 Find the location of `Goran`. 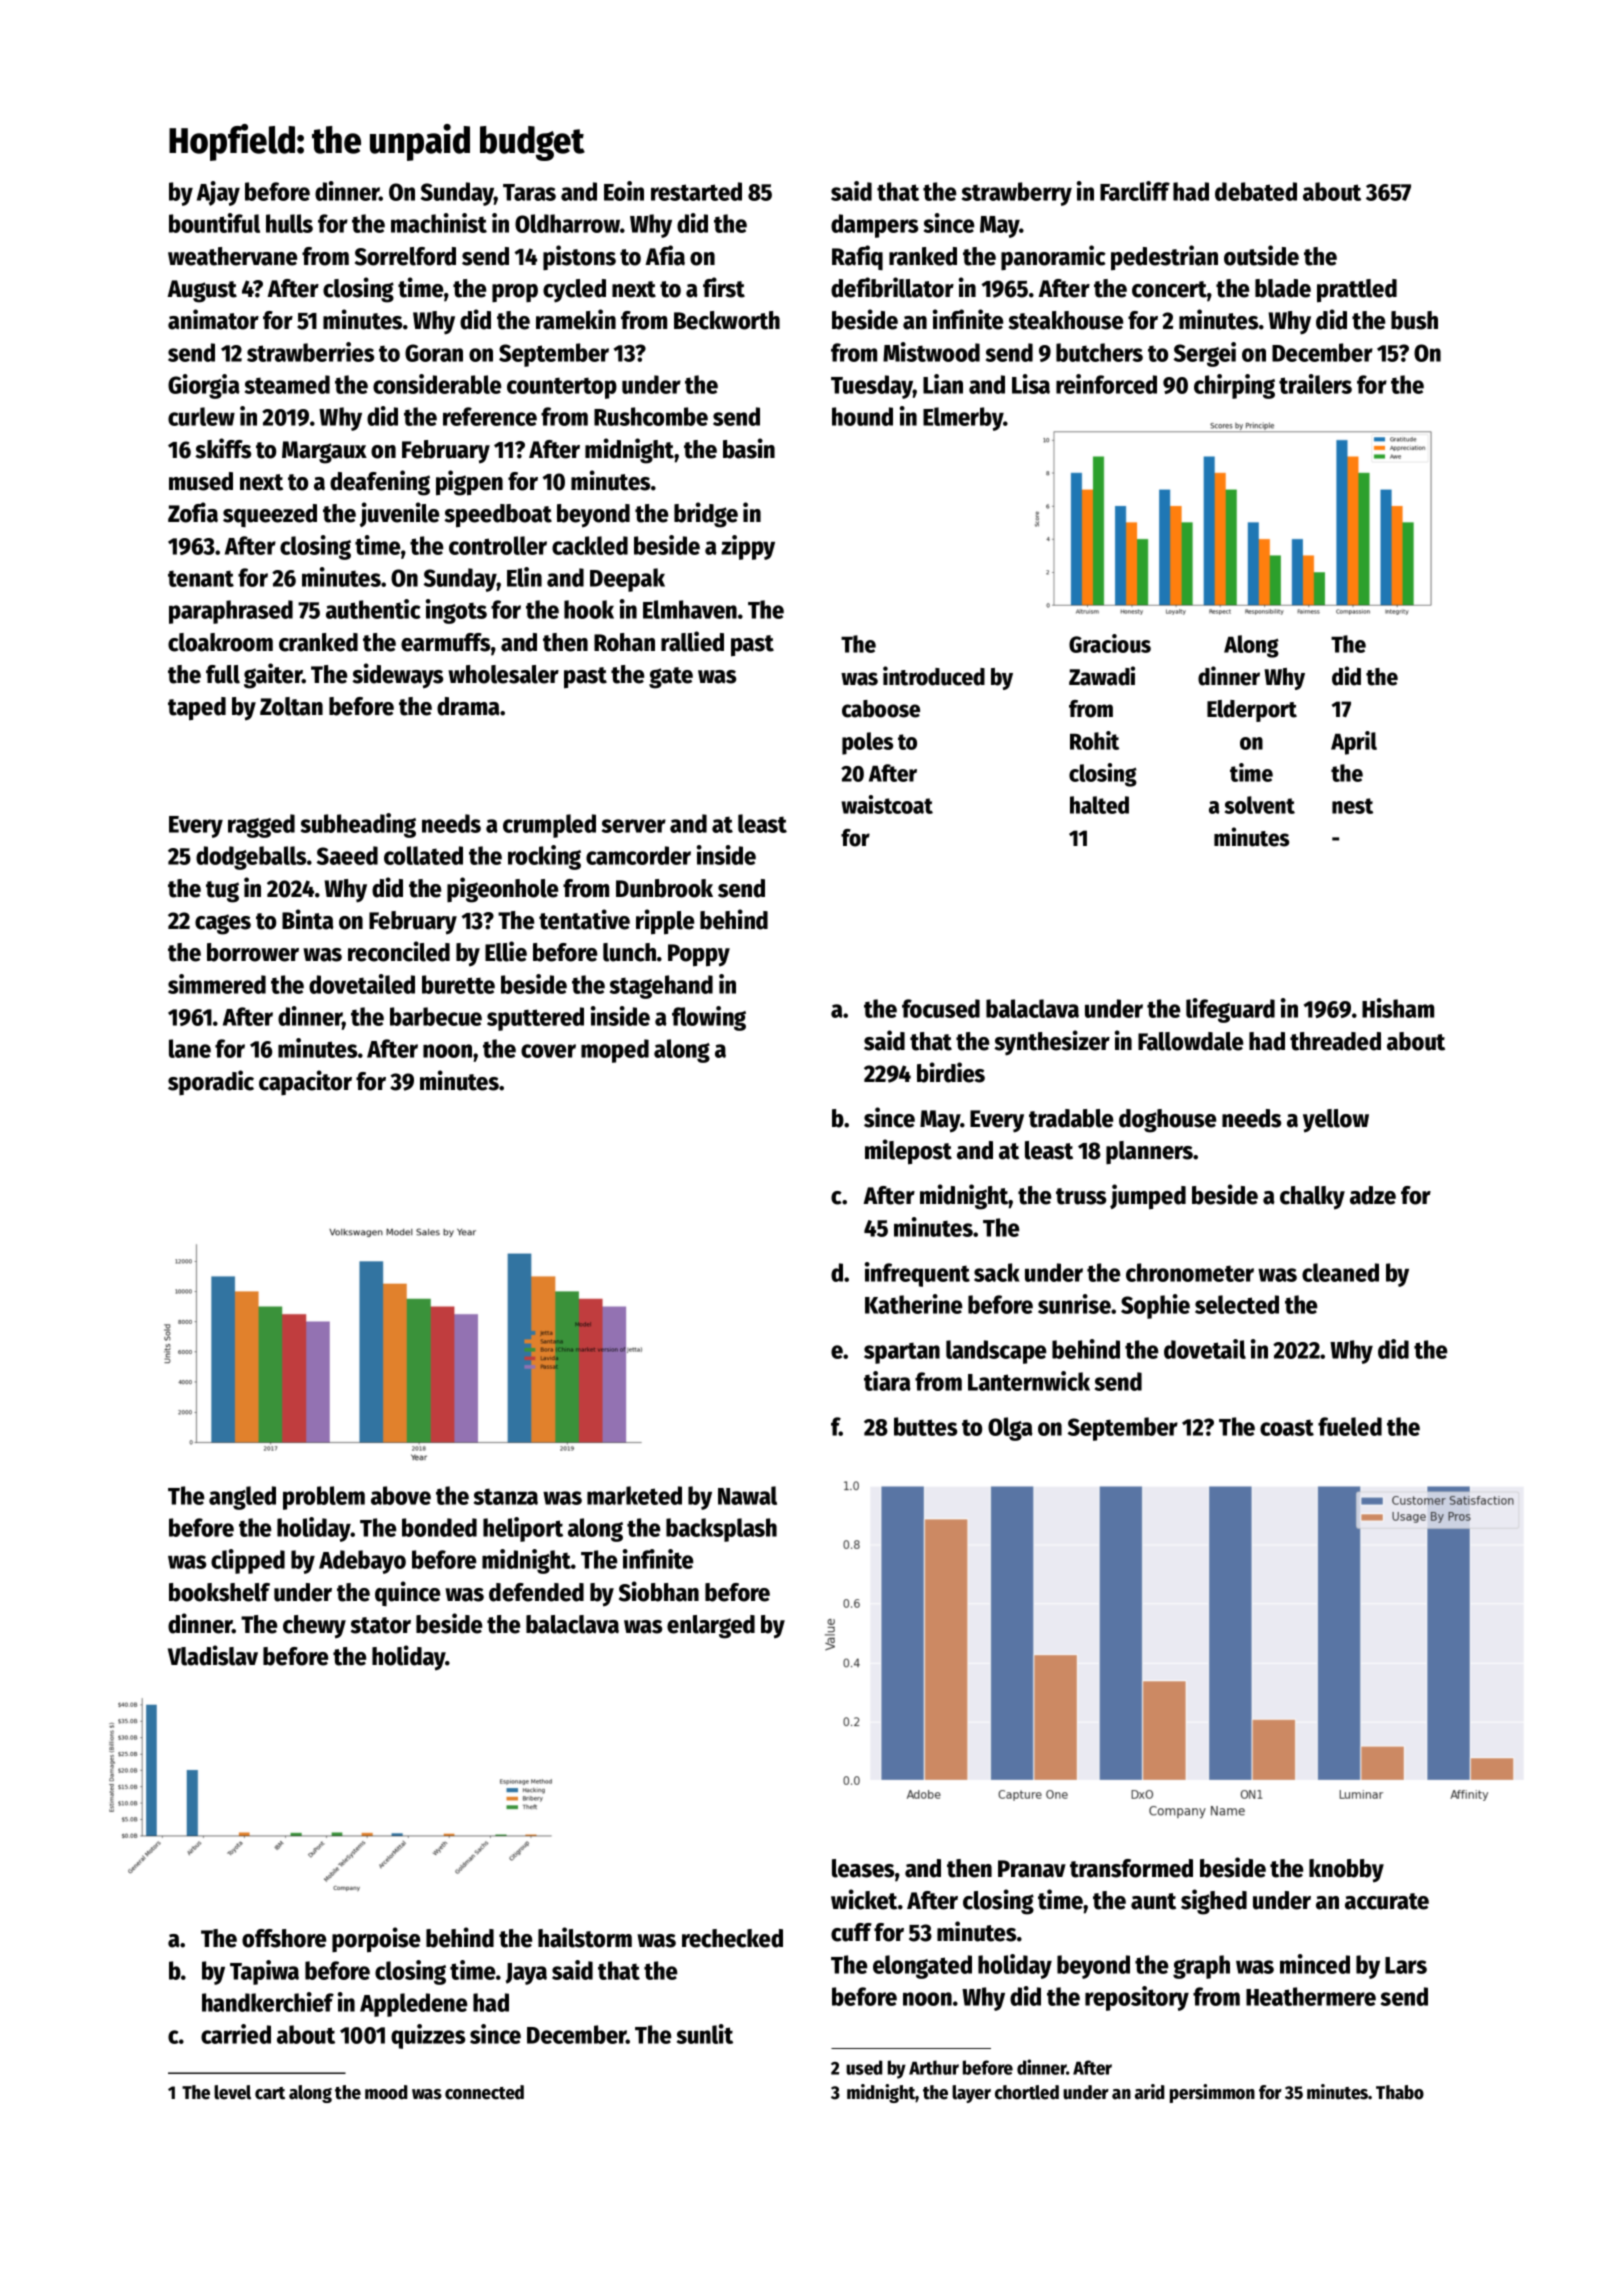

Goran is located at coordinates (434, 353).
